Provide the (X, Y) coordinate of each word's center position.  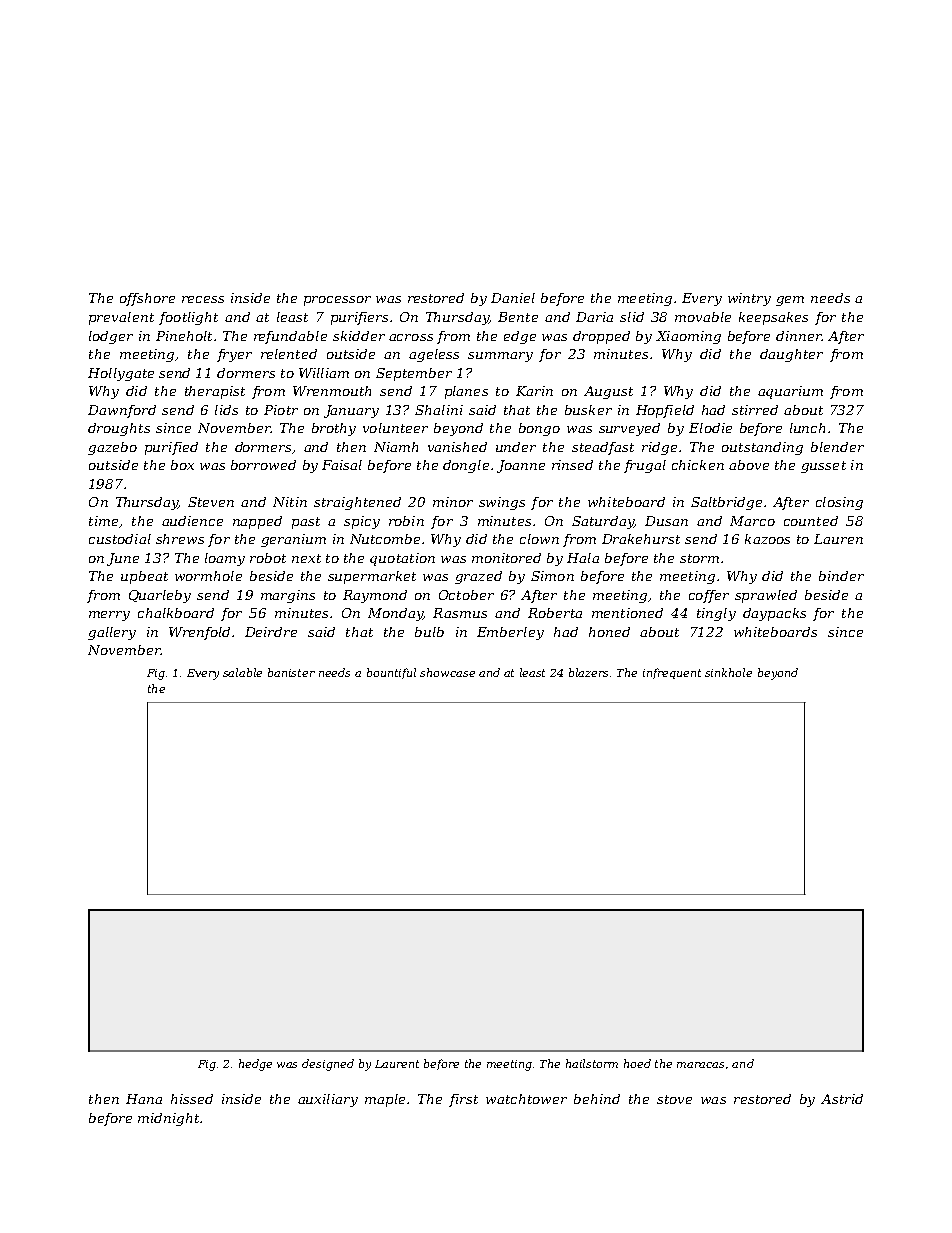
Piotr (281, 410)
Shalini (439, 410)
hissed (192, 1099)
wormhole (208, 576)
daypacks (774, 614)
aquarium (790, 392)
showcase (447, 672)
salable (242, 672)
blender (837, 447)
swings (502, 503)
